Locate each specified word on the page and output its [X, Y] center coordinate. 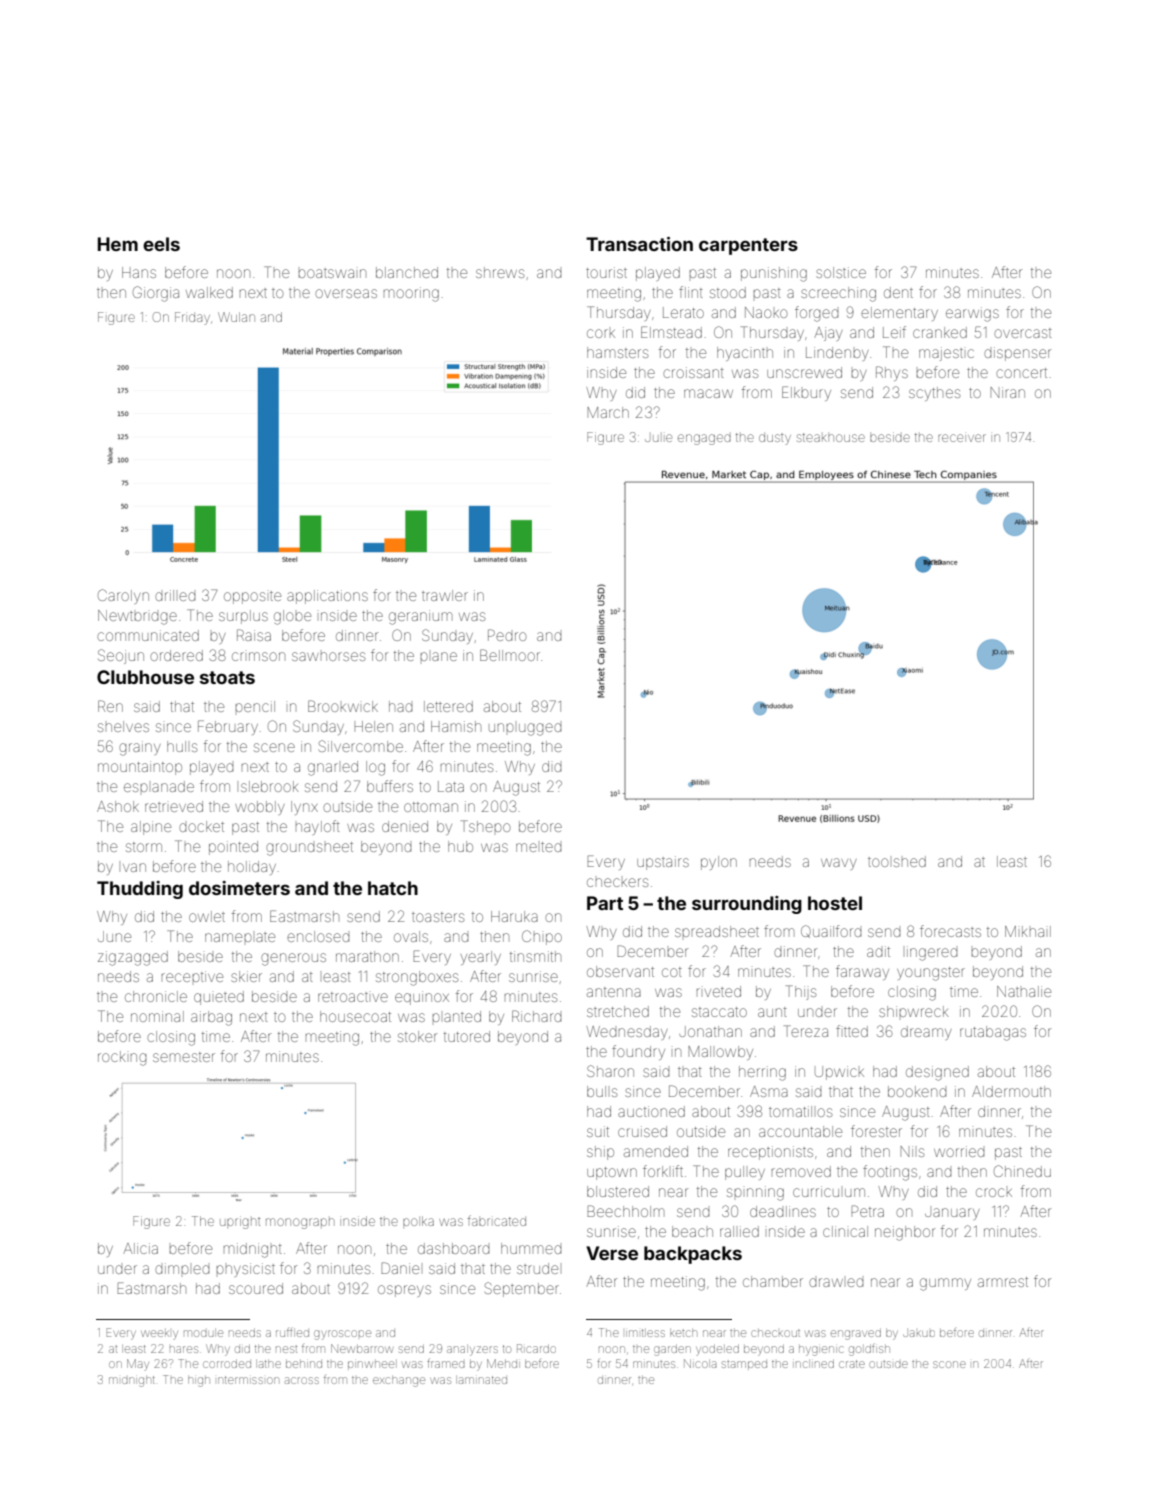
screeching [838, 294]
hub [460, 846]
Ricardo [536, 1348]
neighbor [905, 1233]
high [199, 1382]
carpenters [748, 246]
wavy [839, 864]
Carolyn [123, 596]
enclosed [318, 936]
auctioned [651, 1111]
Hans [139, 272]
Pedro [507, 635]
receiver [962, 438]
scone [949, 1364]
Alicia [140, 1248]
